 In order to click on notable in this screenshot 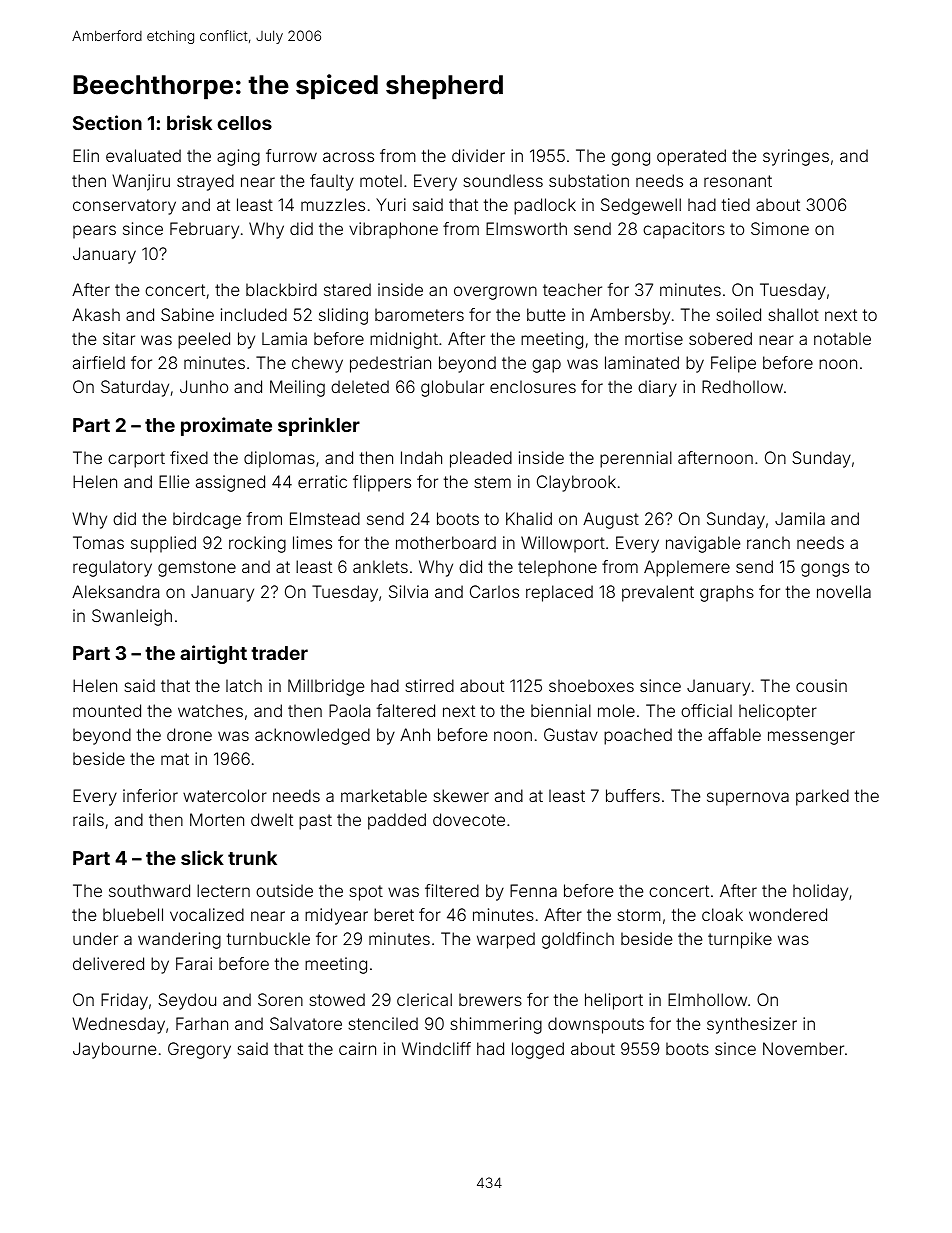, I will do `click(842, 338)`.
